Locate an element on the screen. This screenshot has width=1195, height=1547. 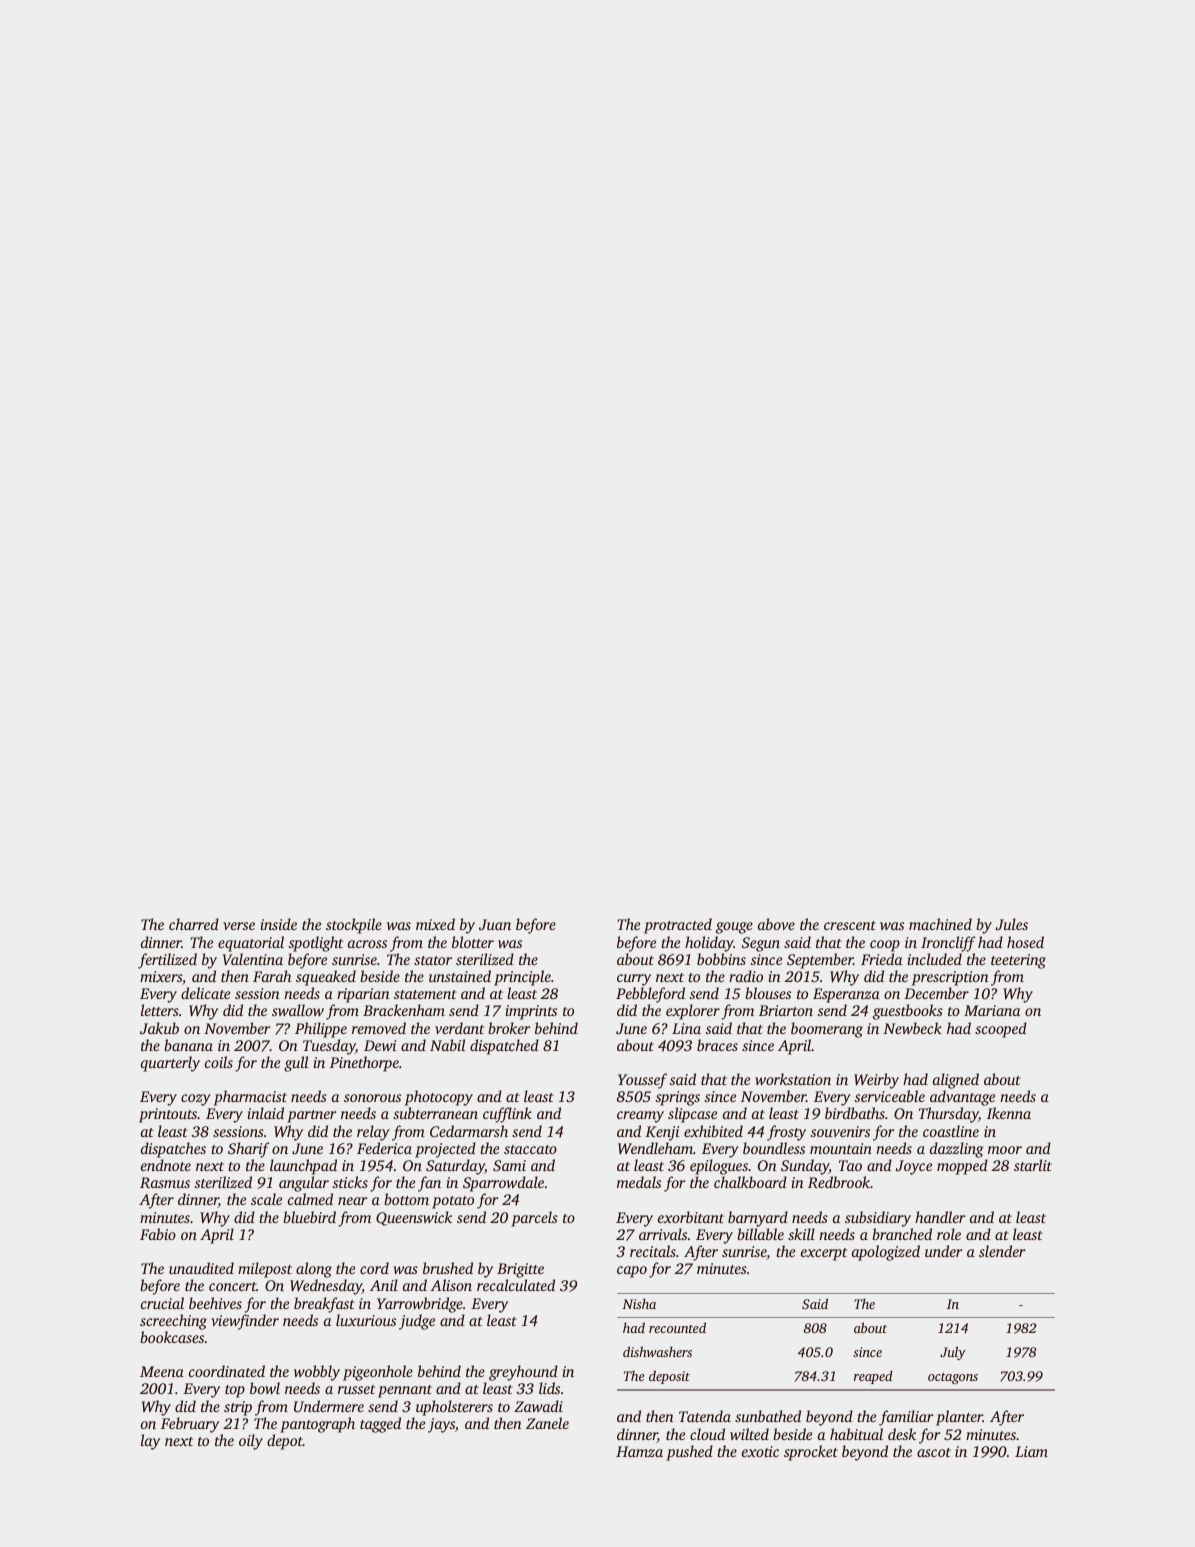
souvenirs is located at coordinates (840, 1131).
